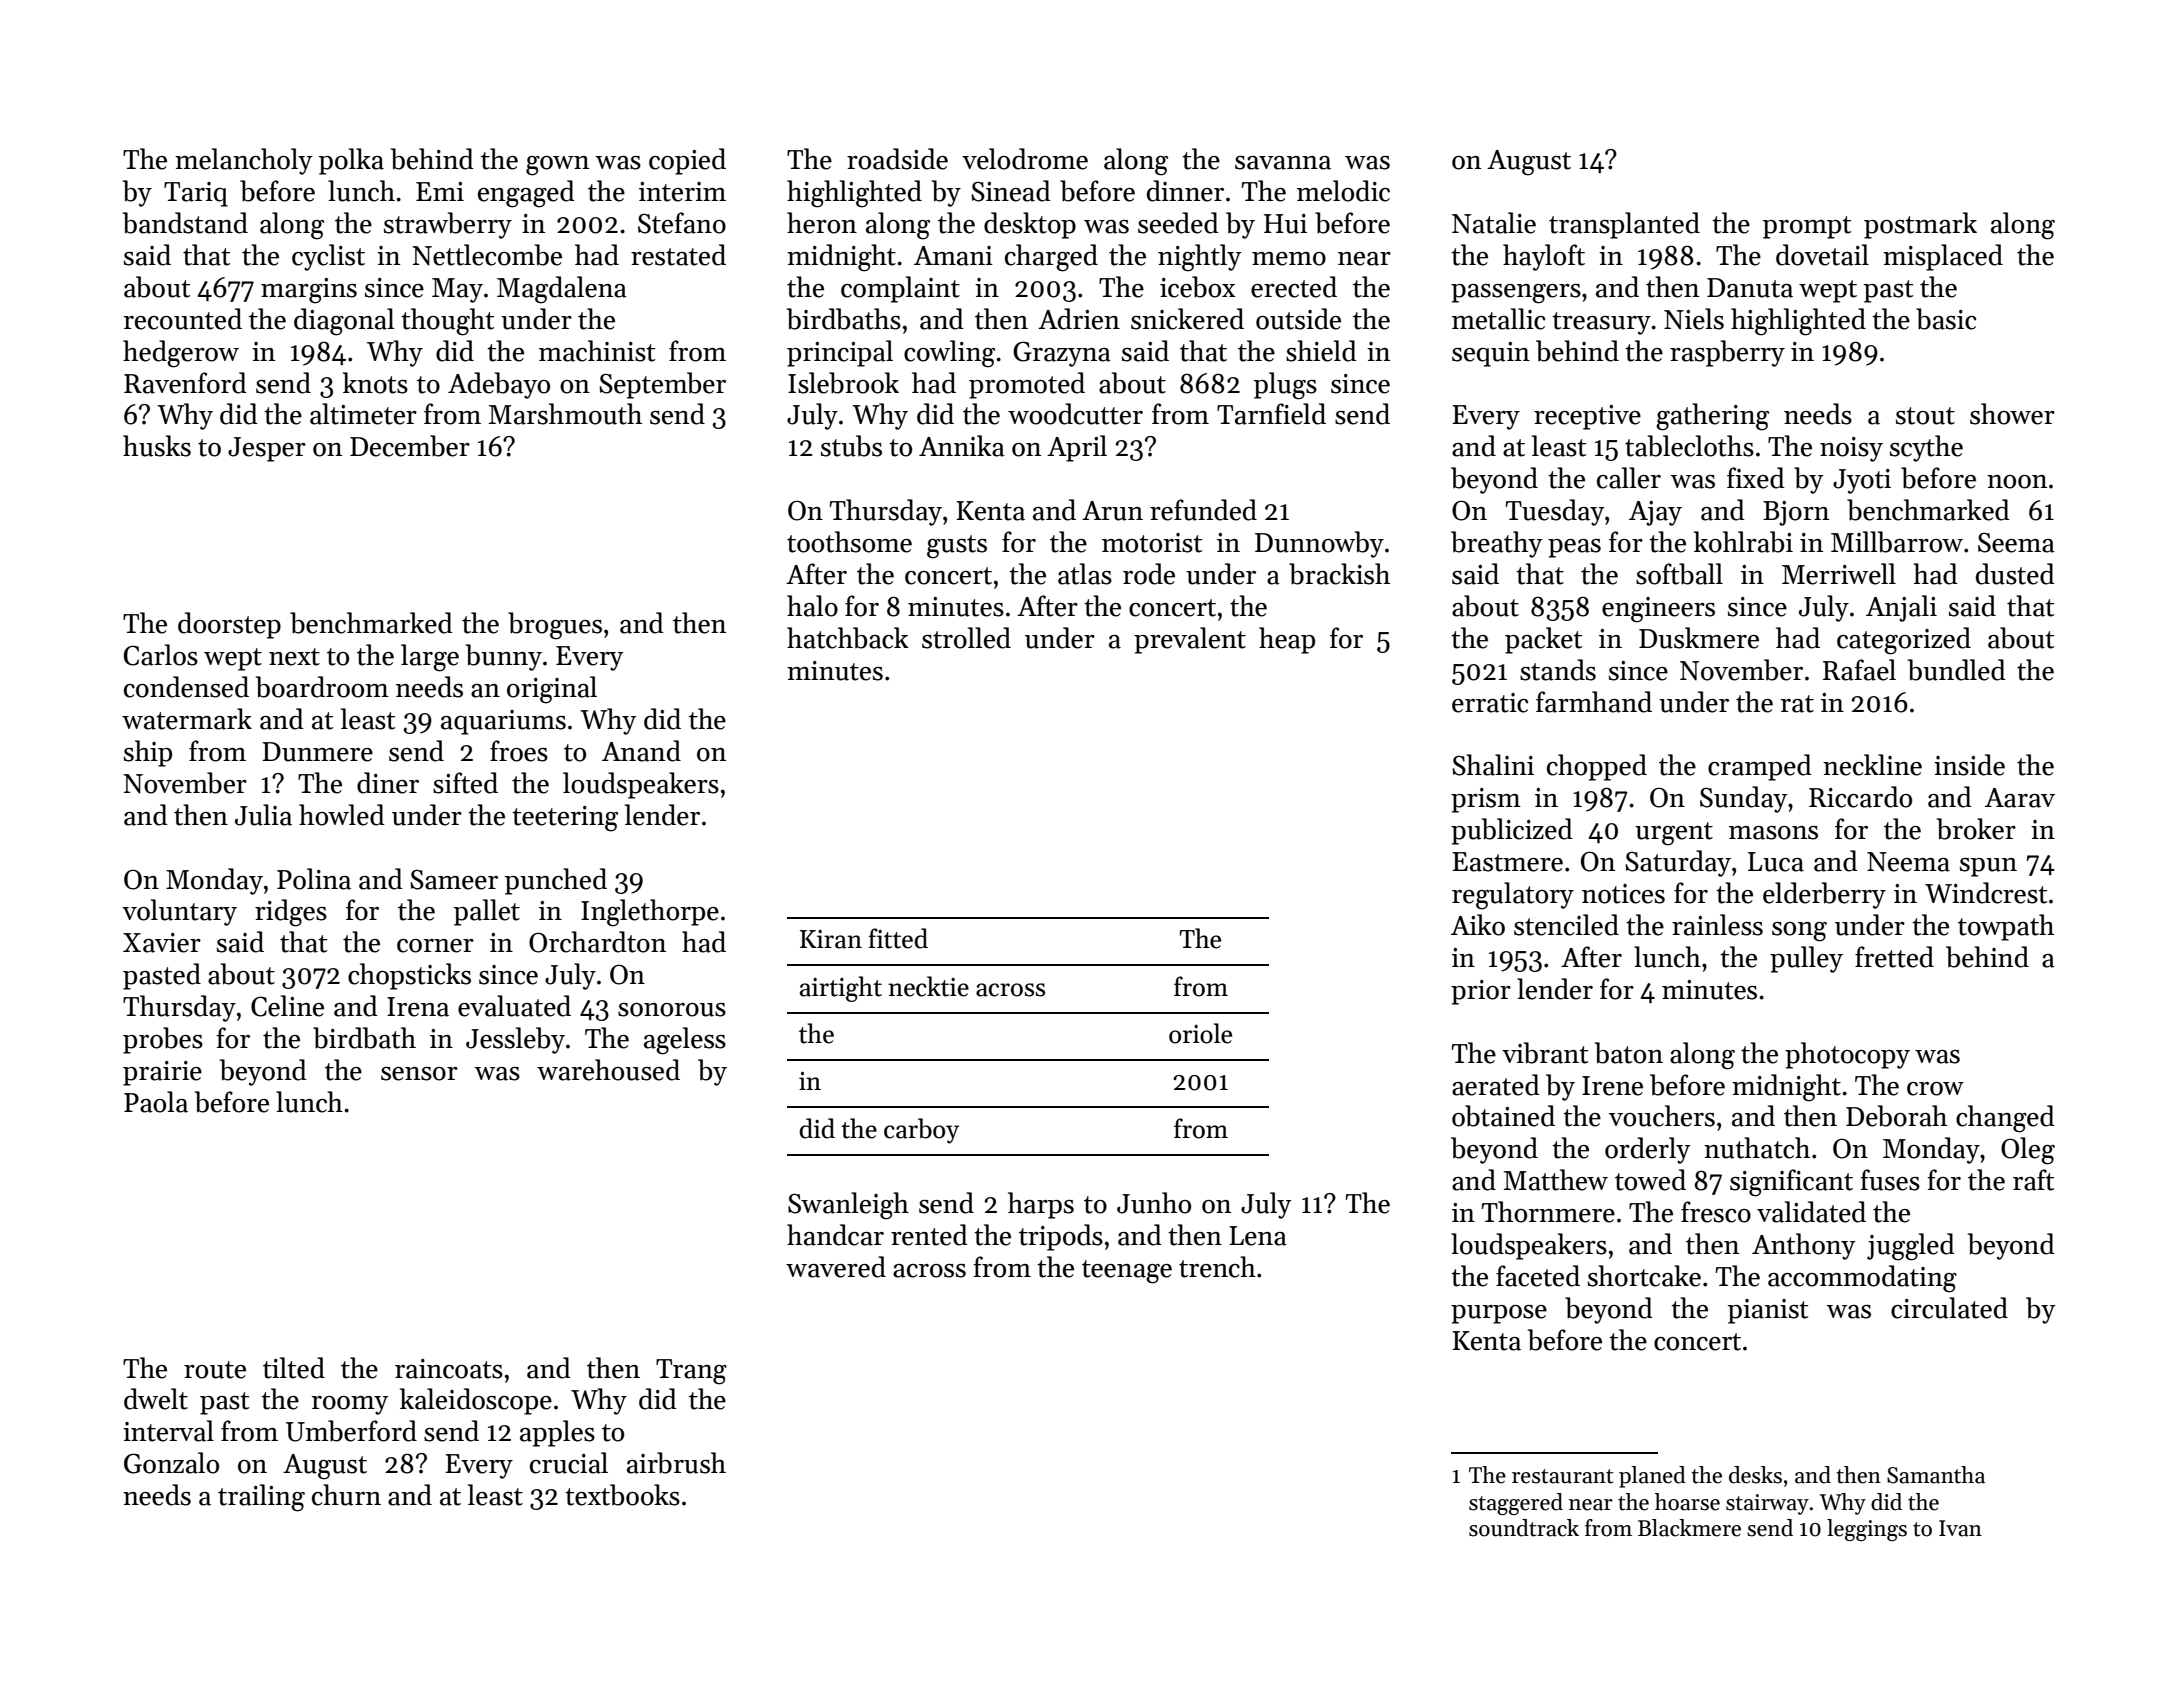 Image resolution: width=2178 pixels, height=1683 pixels. What do you see at coordinates (1283, 163) in the screenshot?
I see `savanna` at bounding box center [1283, 163].
